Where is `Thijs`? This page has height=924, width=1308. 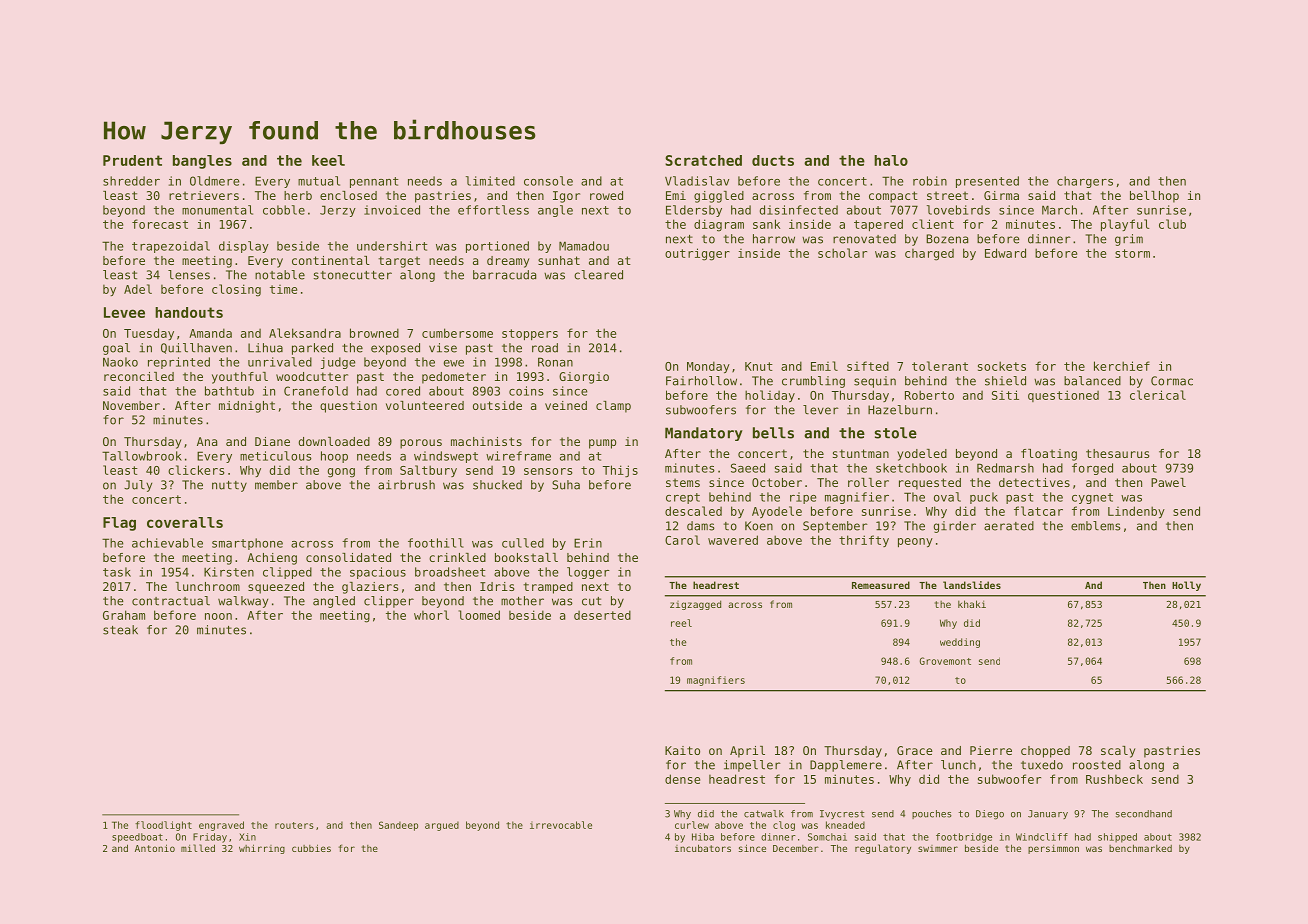 Thijs is located at coordinates (620, 471).
